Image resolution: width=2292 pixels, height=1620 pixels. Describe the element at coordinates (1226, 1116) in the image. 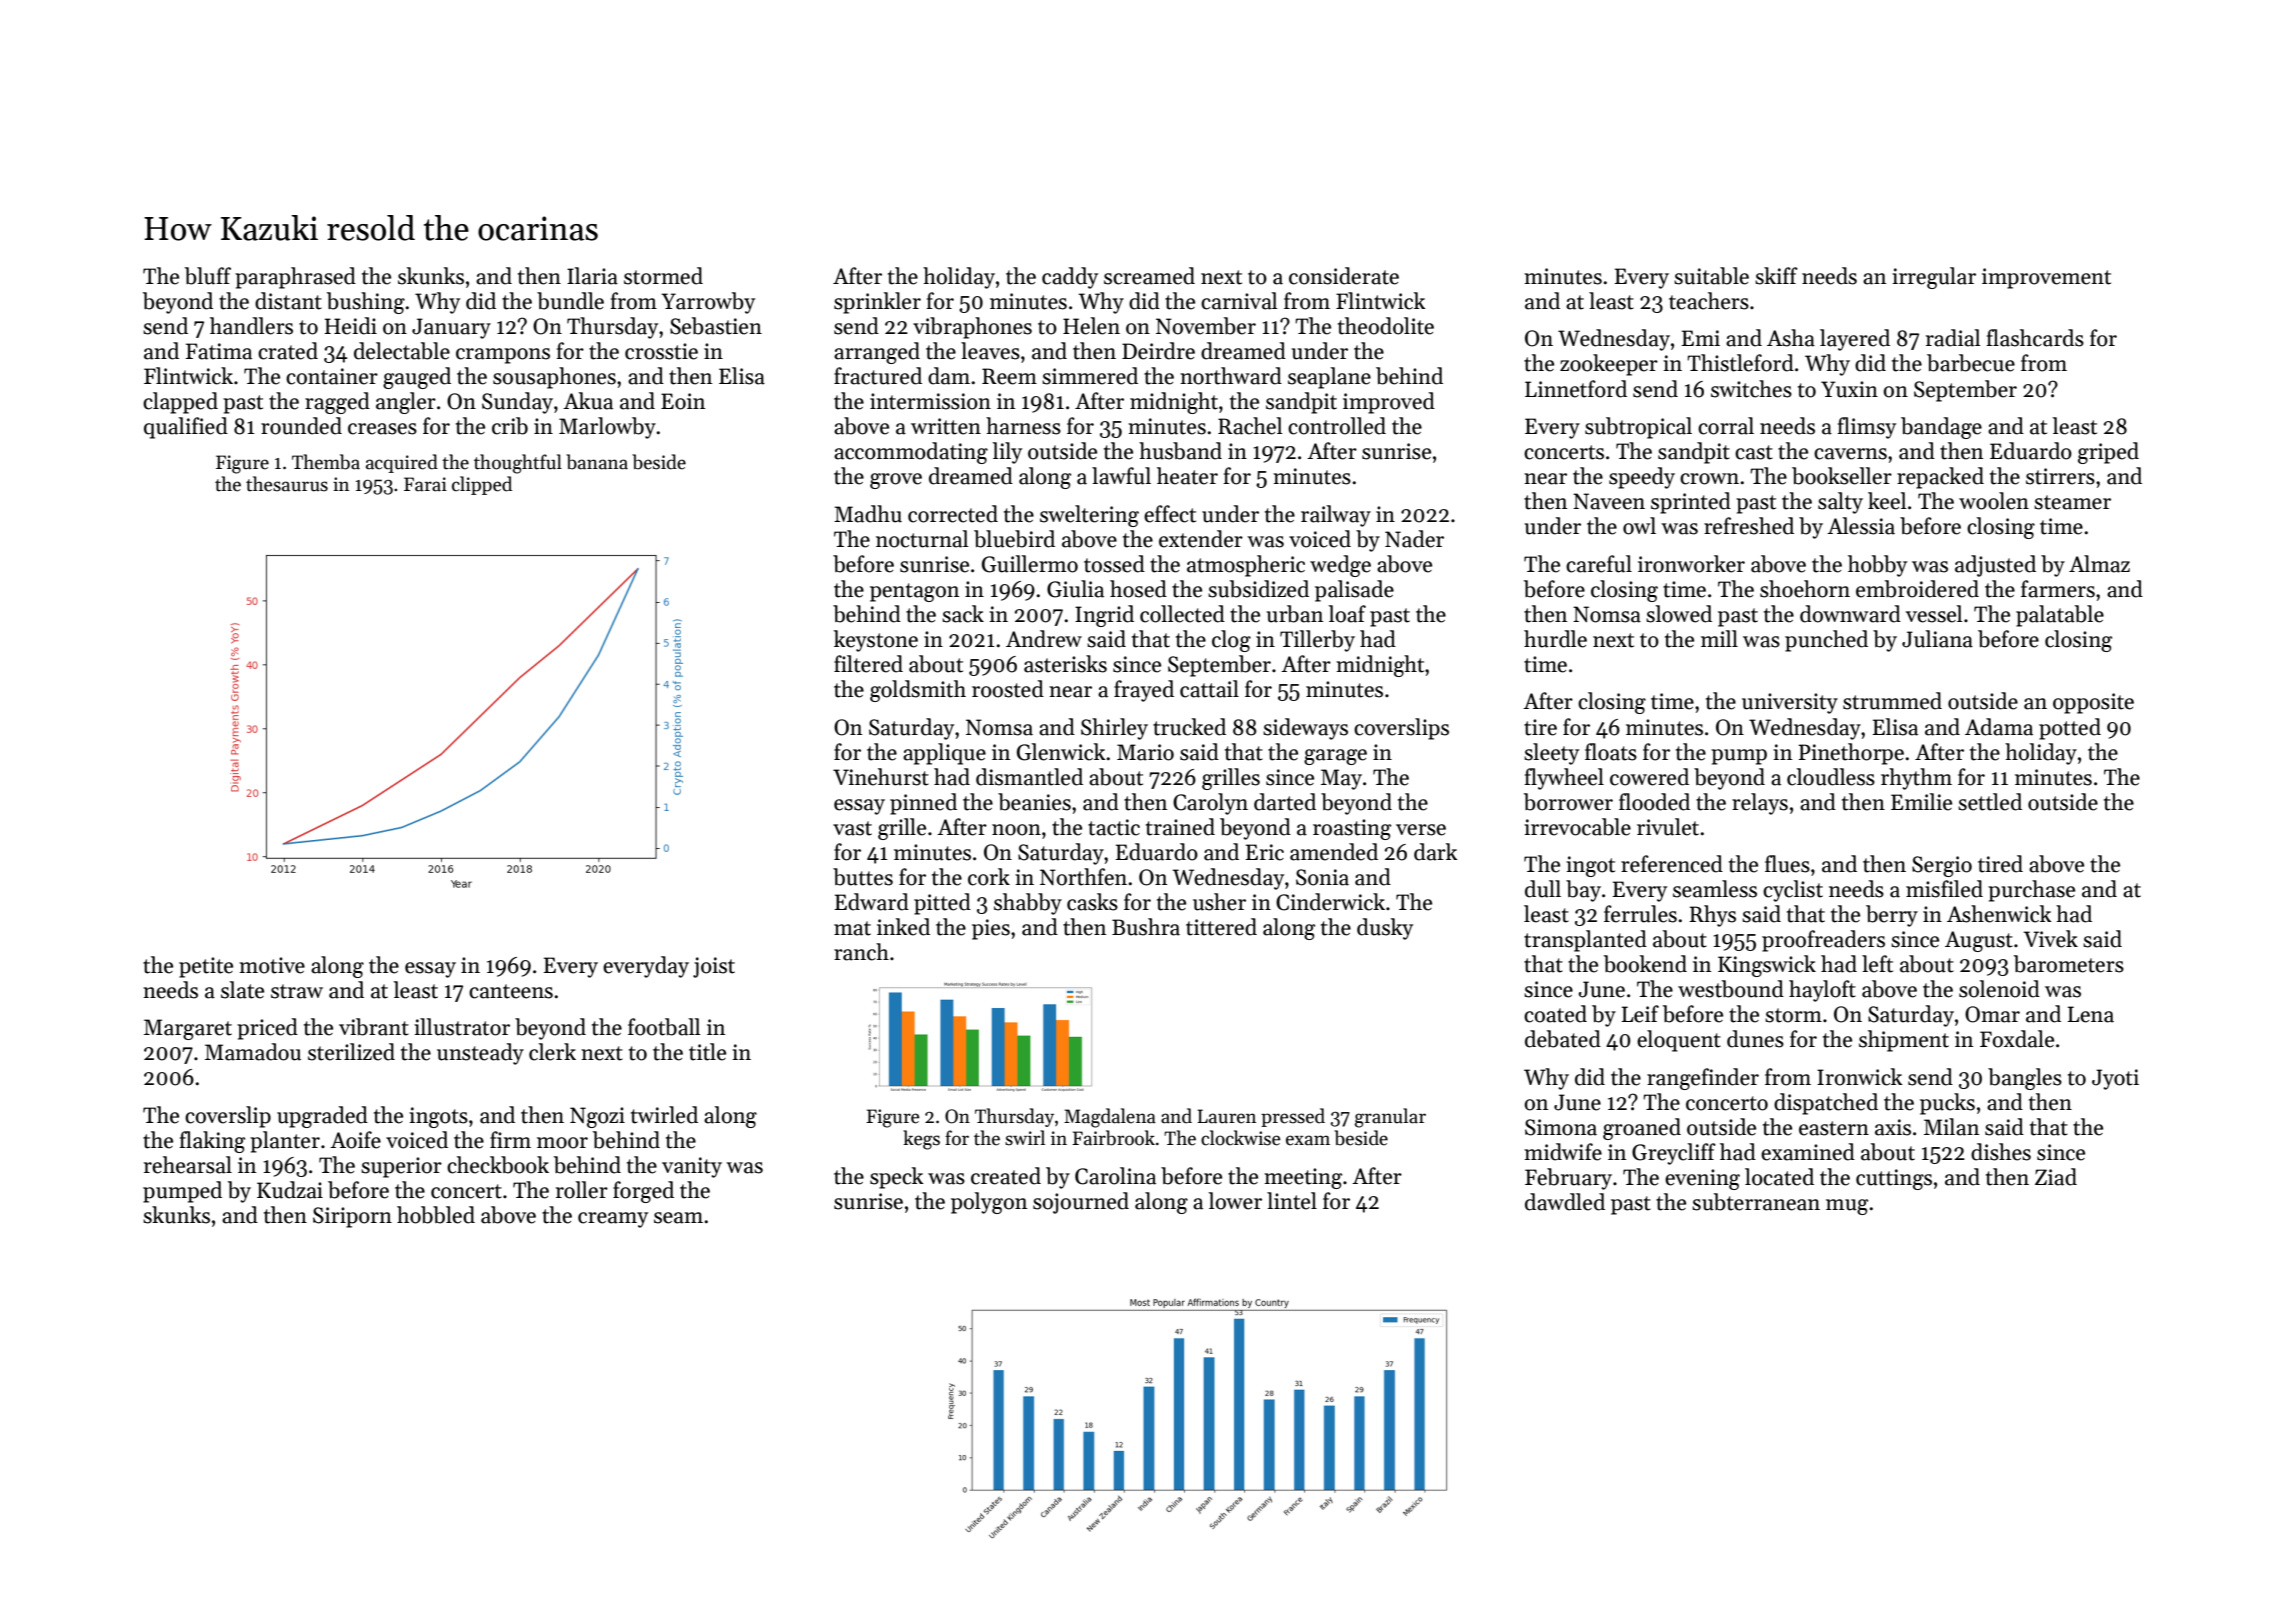

I see `Lauren` at that location.
